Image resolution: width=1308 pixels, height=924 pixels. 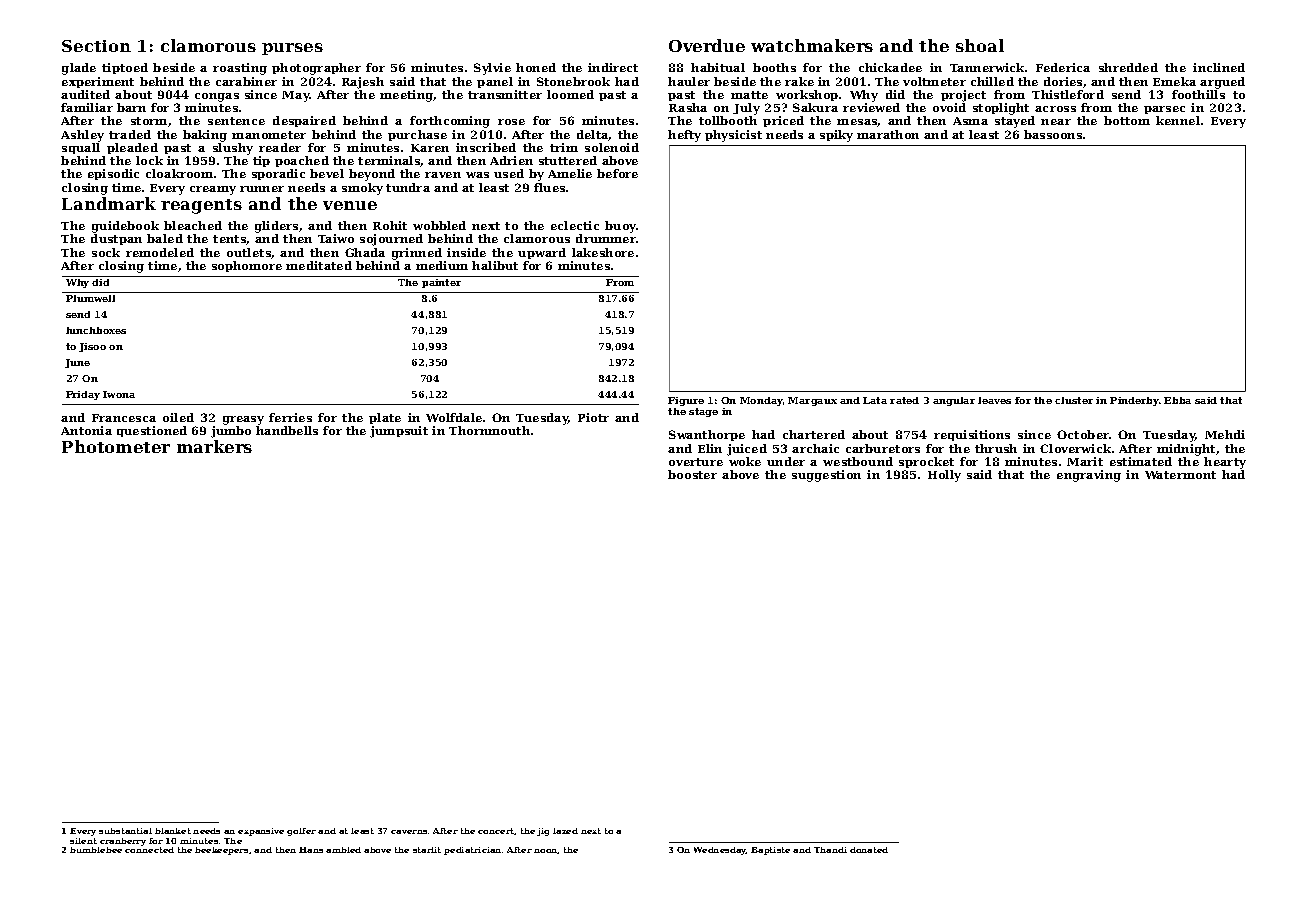 I want to click on Holly, so click(x=944, y=476).
